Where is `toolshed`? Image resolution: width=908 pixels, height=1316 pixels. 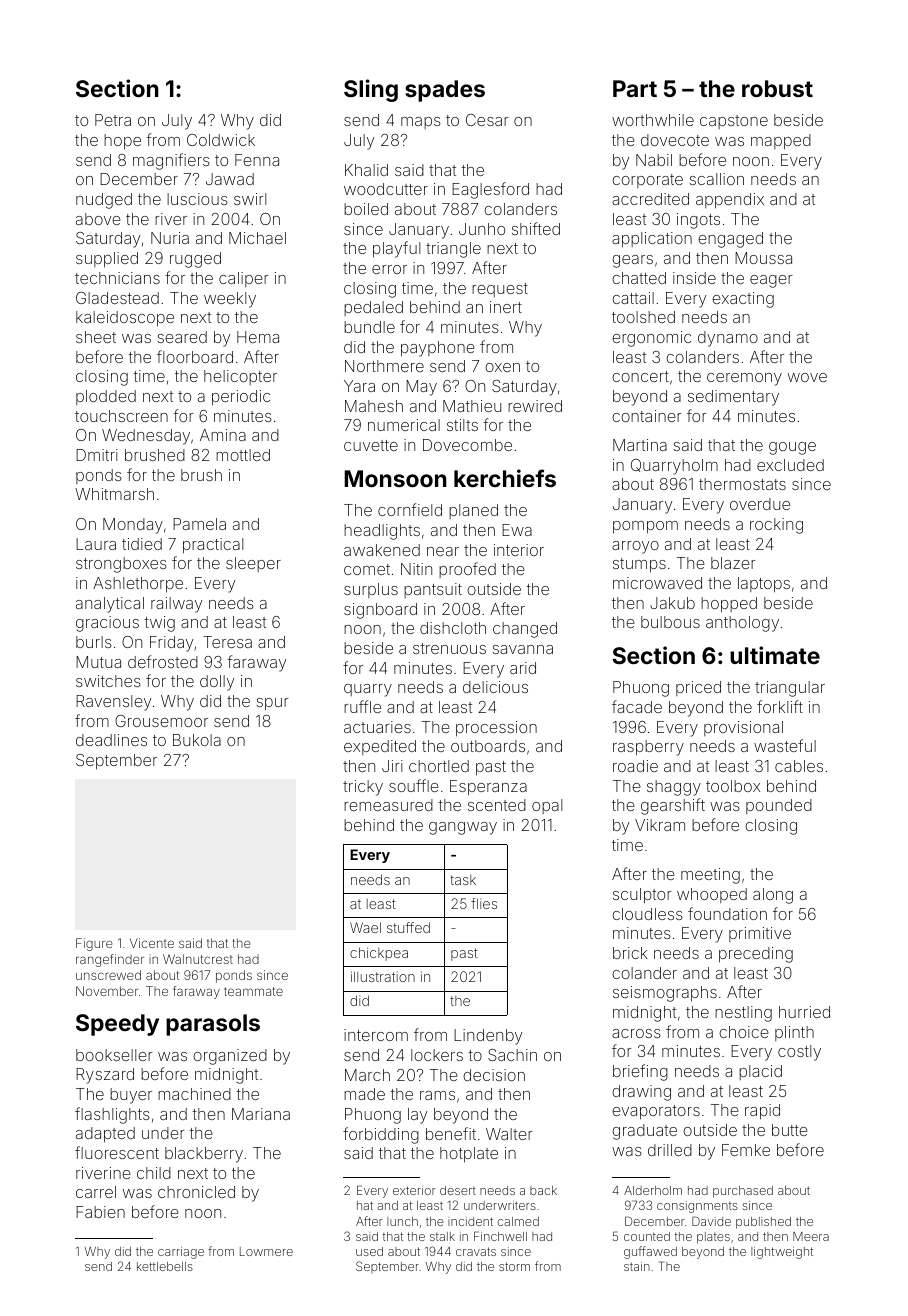
toolshed is located at coordinates (643, 317).
